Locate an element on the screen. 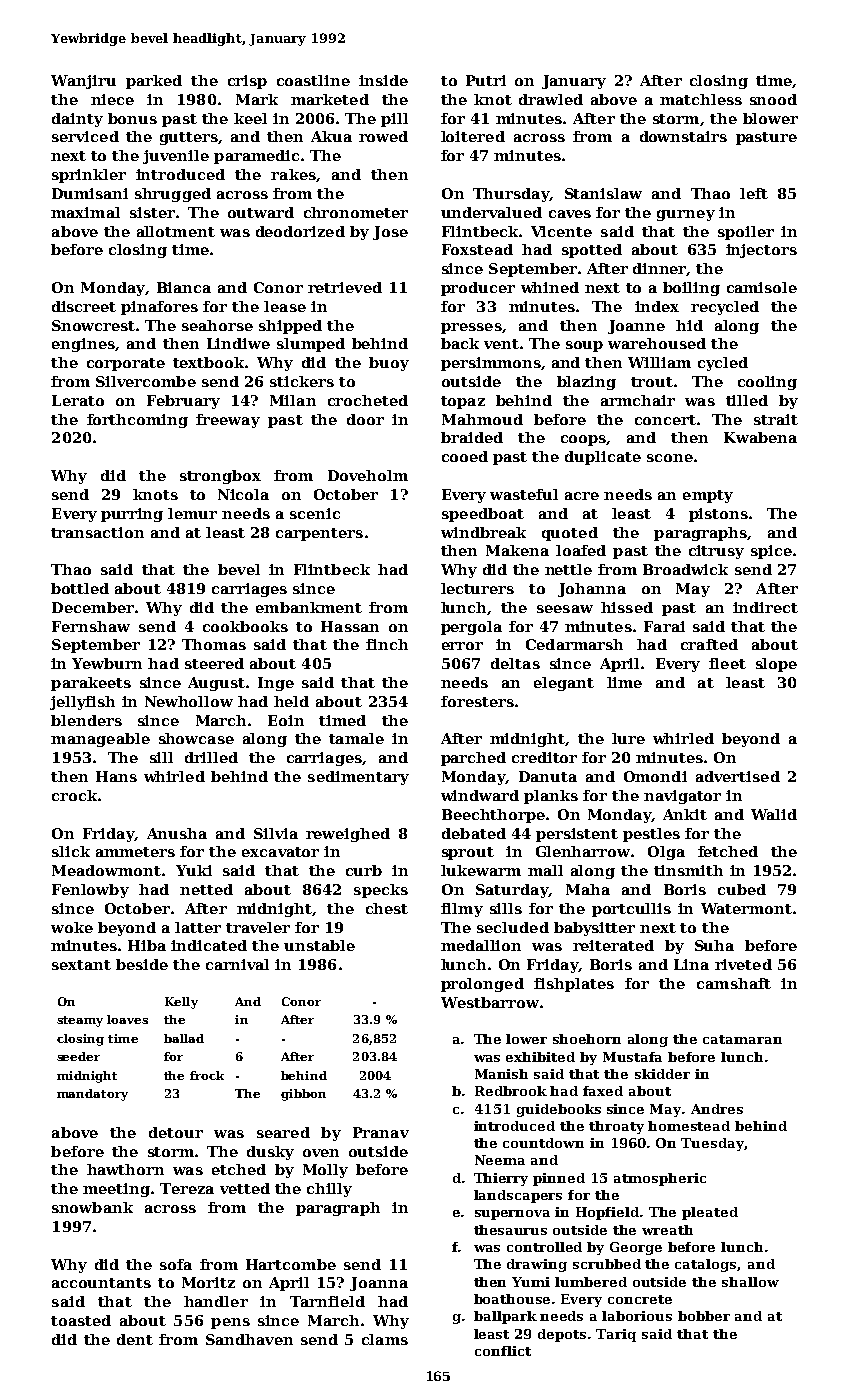 This screenshot has width=849, height=1400. Lerato is located at coordinates (78, 400).
